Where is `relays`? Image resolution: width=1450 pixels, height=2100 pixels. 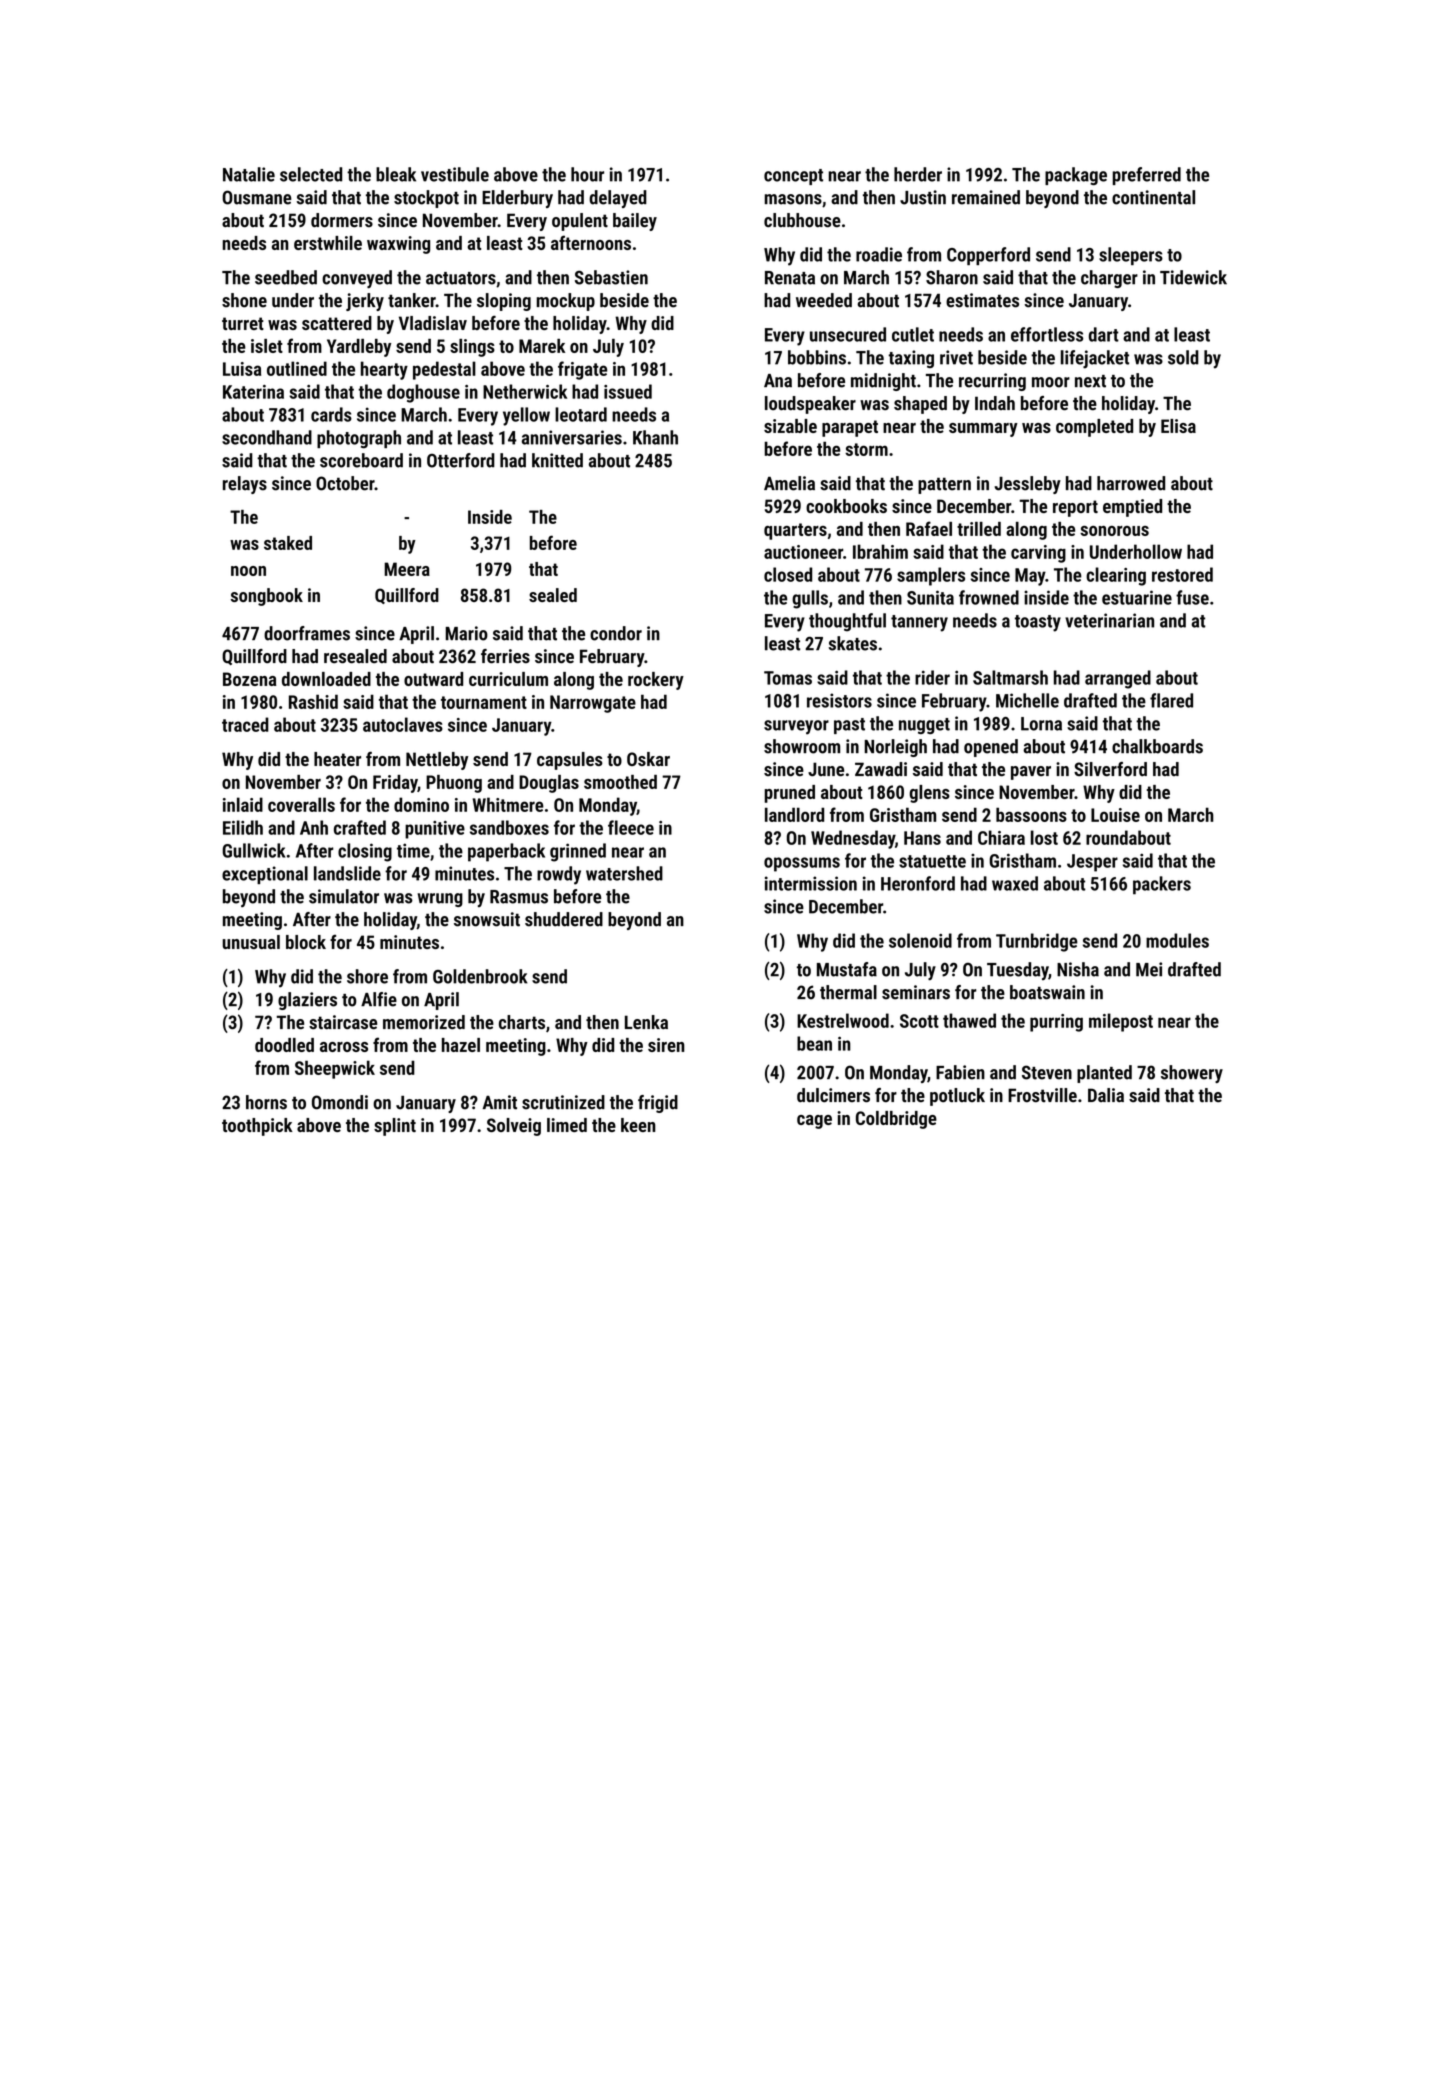 relays is located at coordinates (245, 485).
